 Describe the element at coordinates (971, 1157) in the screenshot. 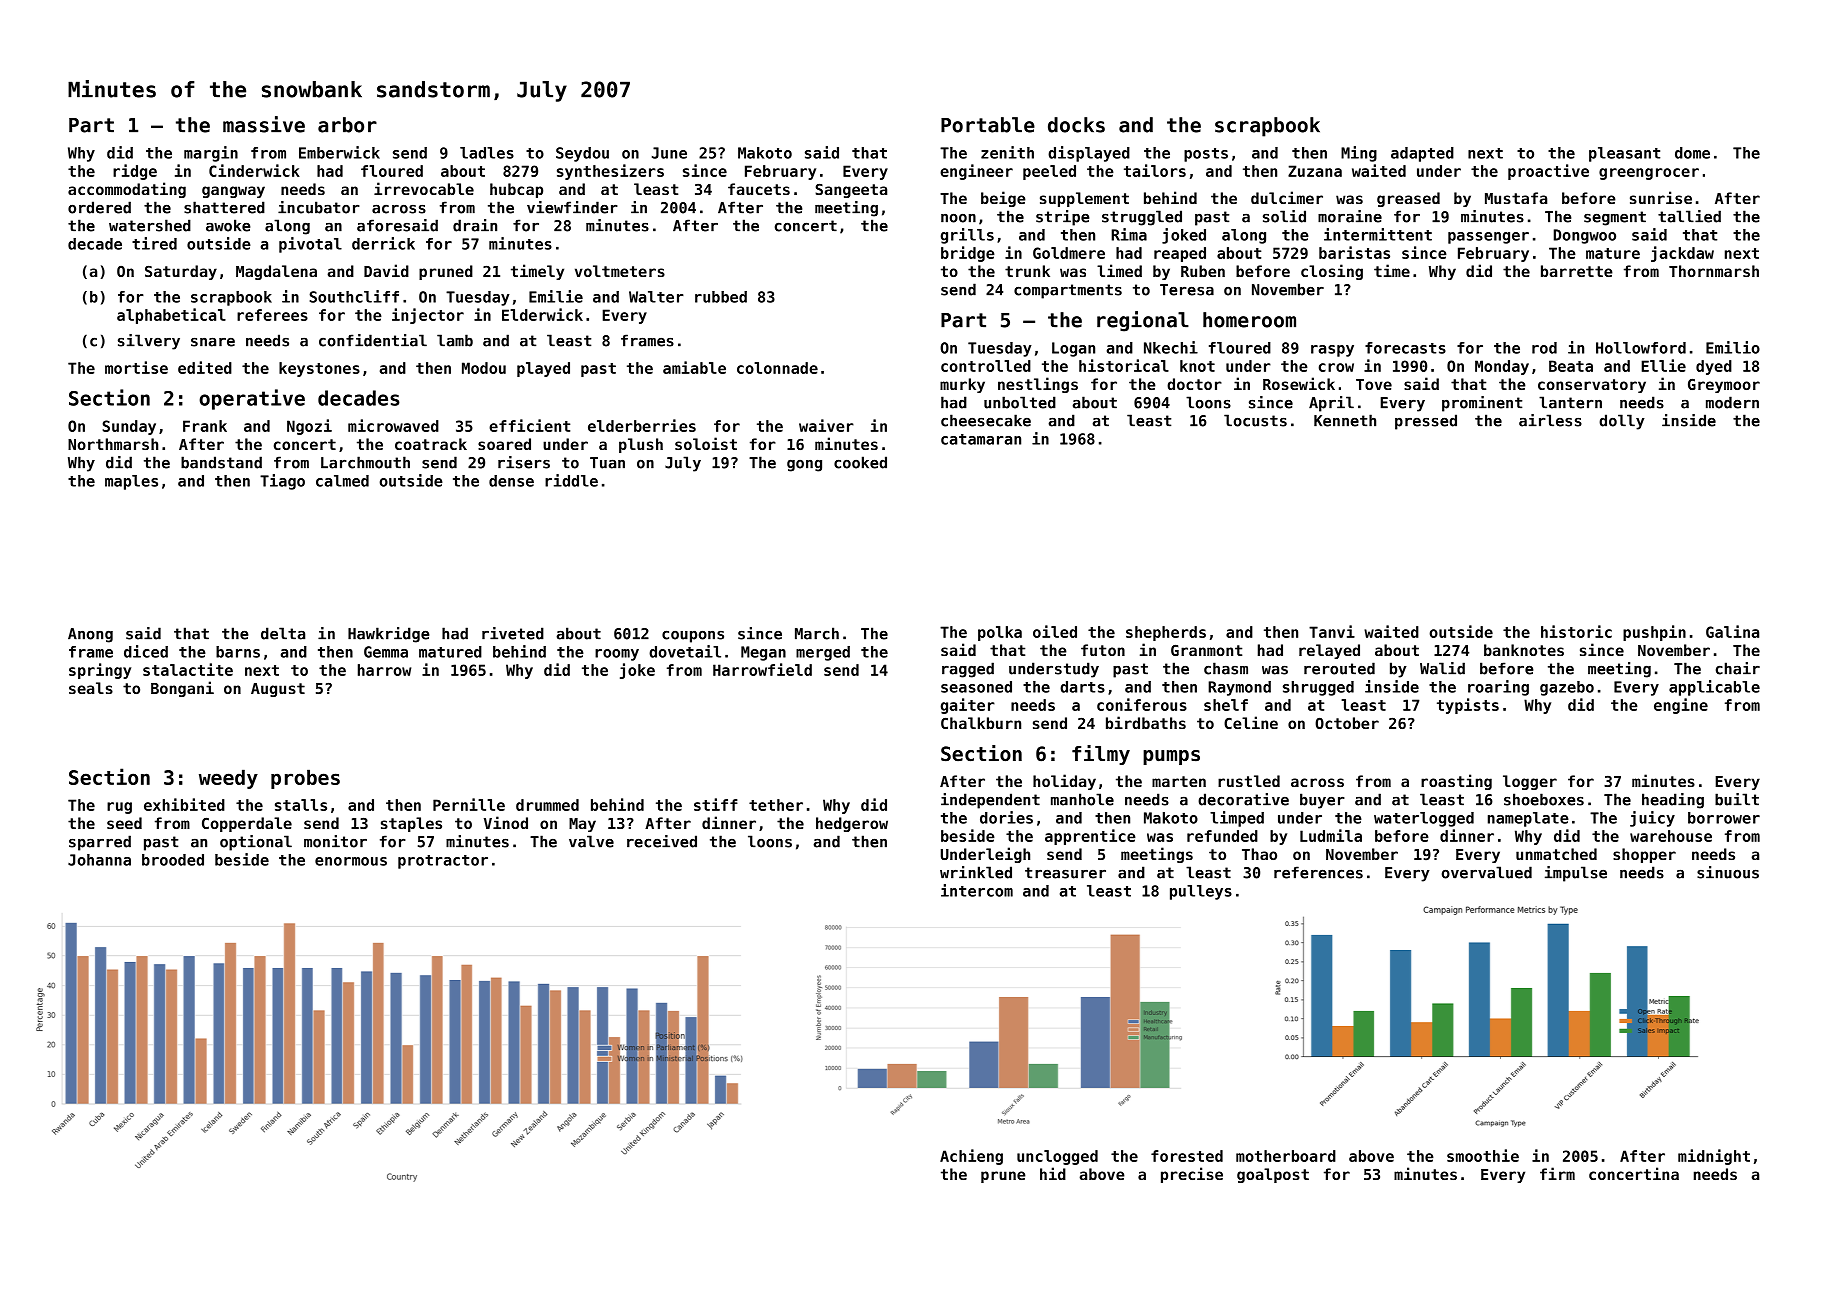

I see `Achieng` at that location.
